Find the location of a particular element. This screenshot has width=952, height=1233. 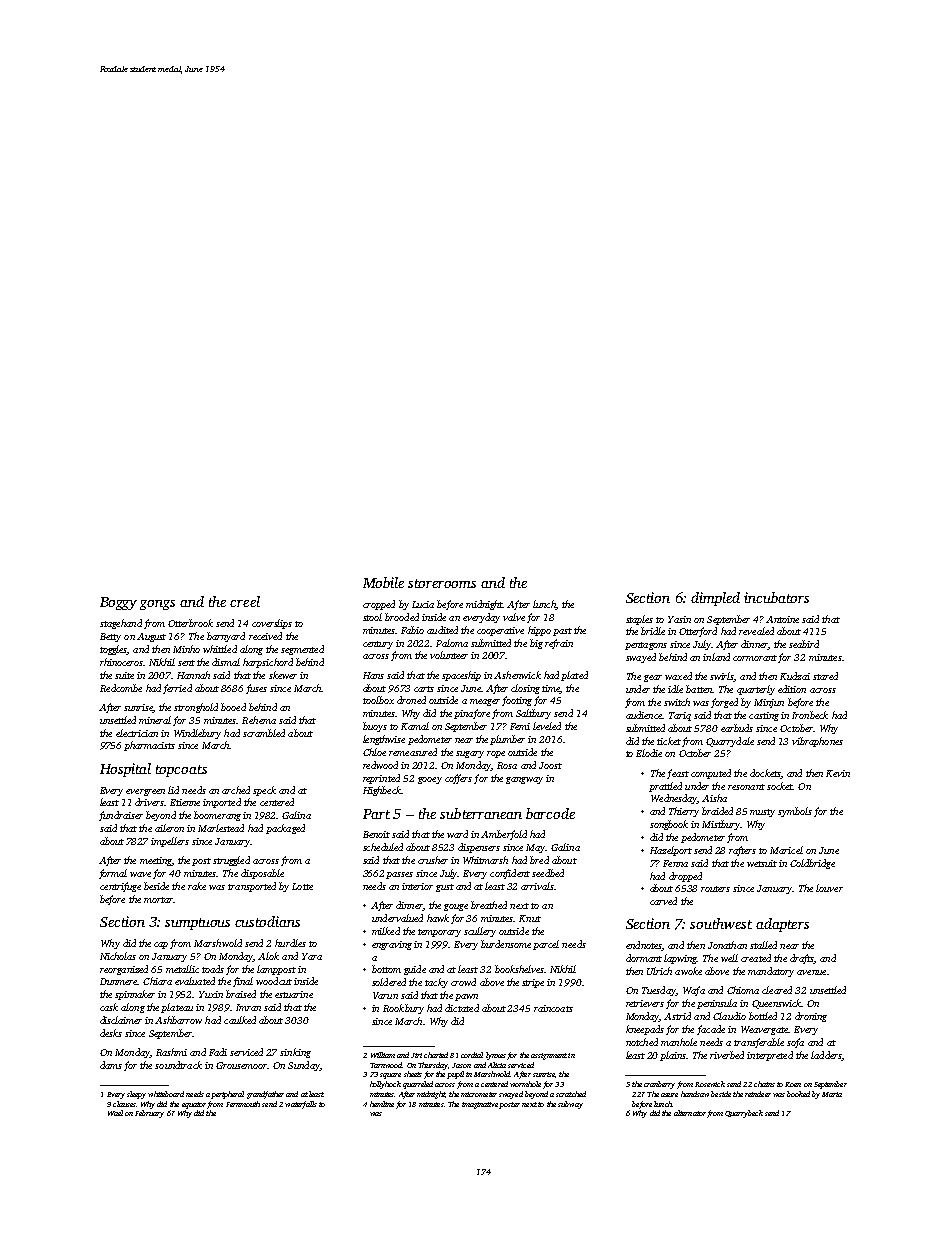

subway is located at coordinates (570, 1105).
